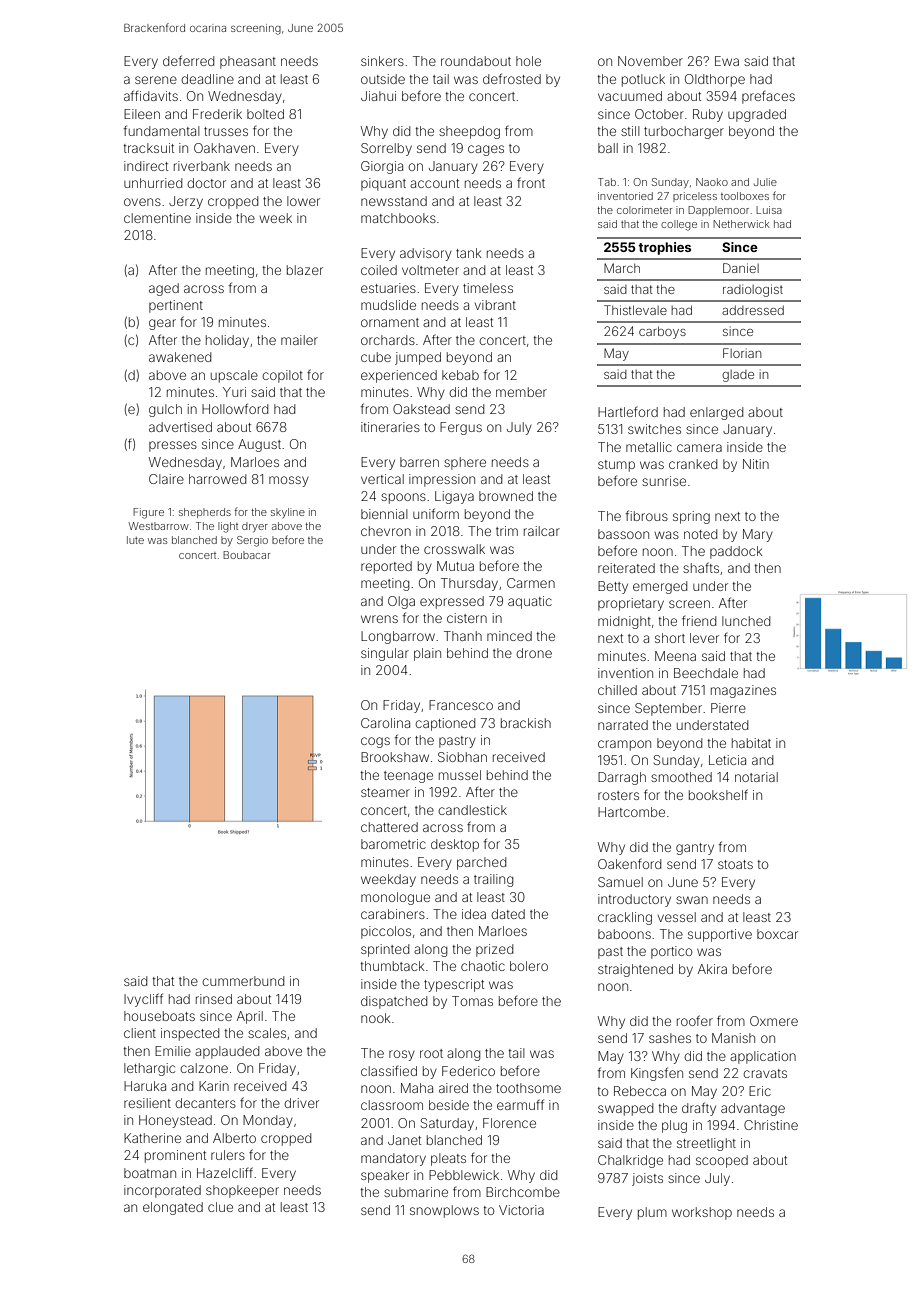 This screenshot has width=924, height=1308. Describe the element at coordinates (150, 1173) in the screenshot. I see `boatman` at that location.
